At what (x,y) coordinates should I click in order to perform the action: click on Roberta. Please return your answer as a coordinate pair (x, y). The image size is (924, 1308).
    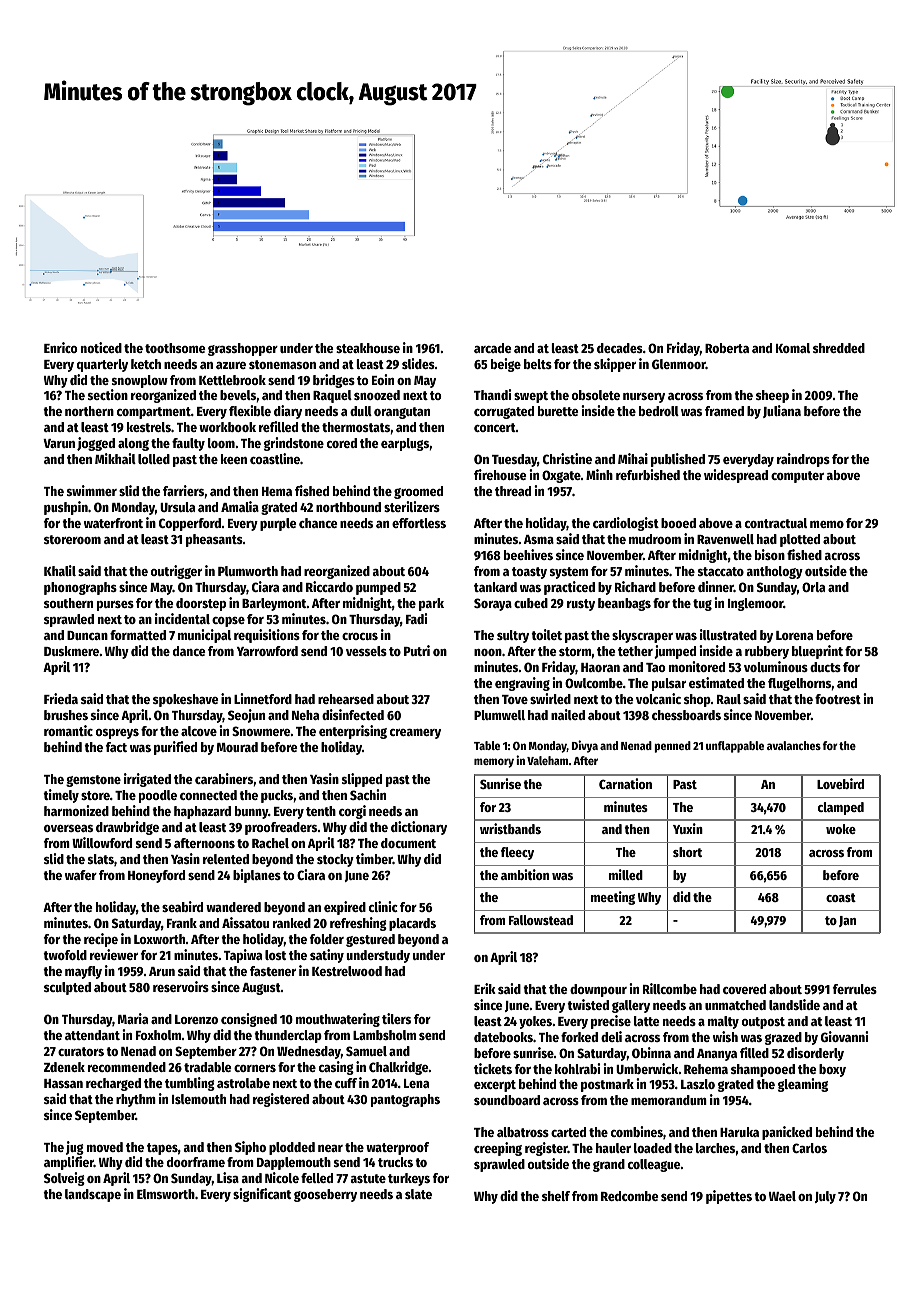
    Looking at the image, I should click on (727, 348).
